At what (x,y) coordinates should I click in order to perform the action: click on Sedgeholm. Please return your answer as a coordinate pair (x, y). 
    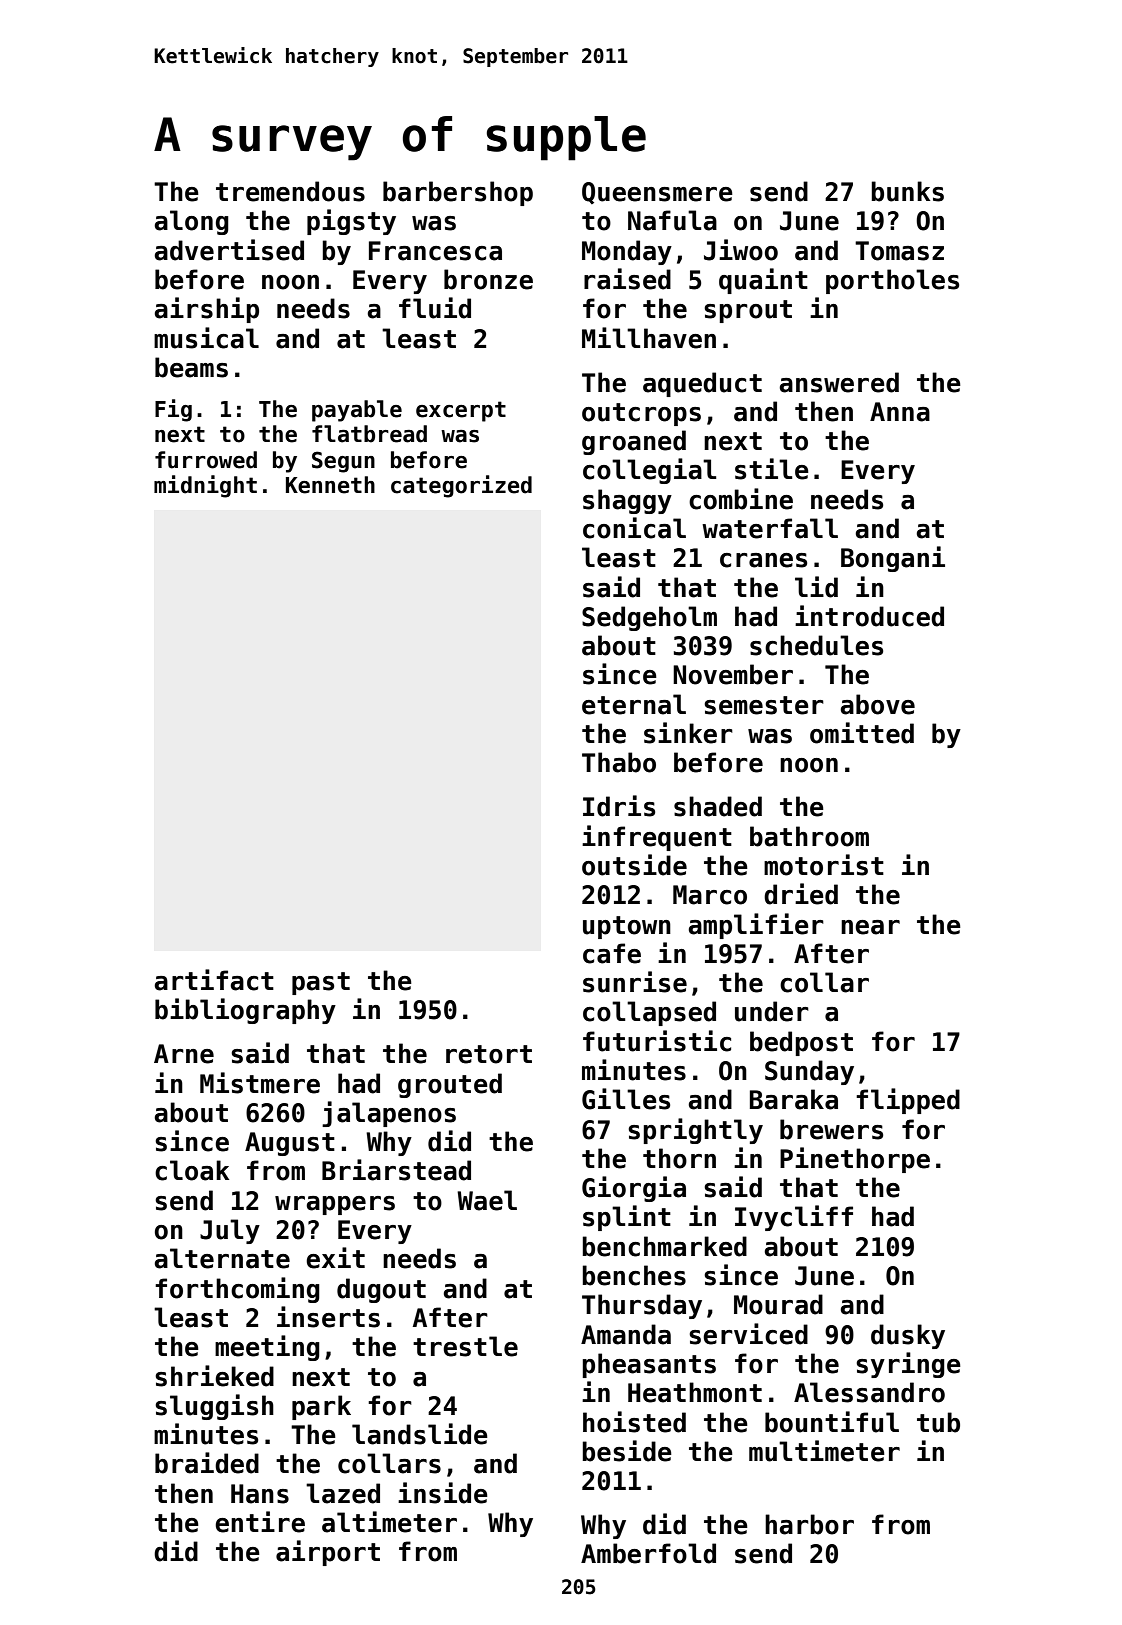
    Looking at the image, I should click on (649, 618).
